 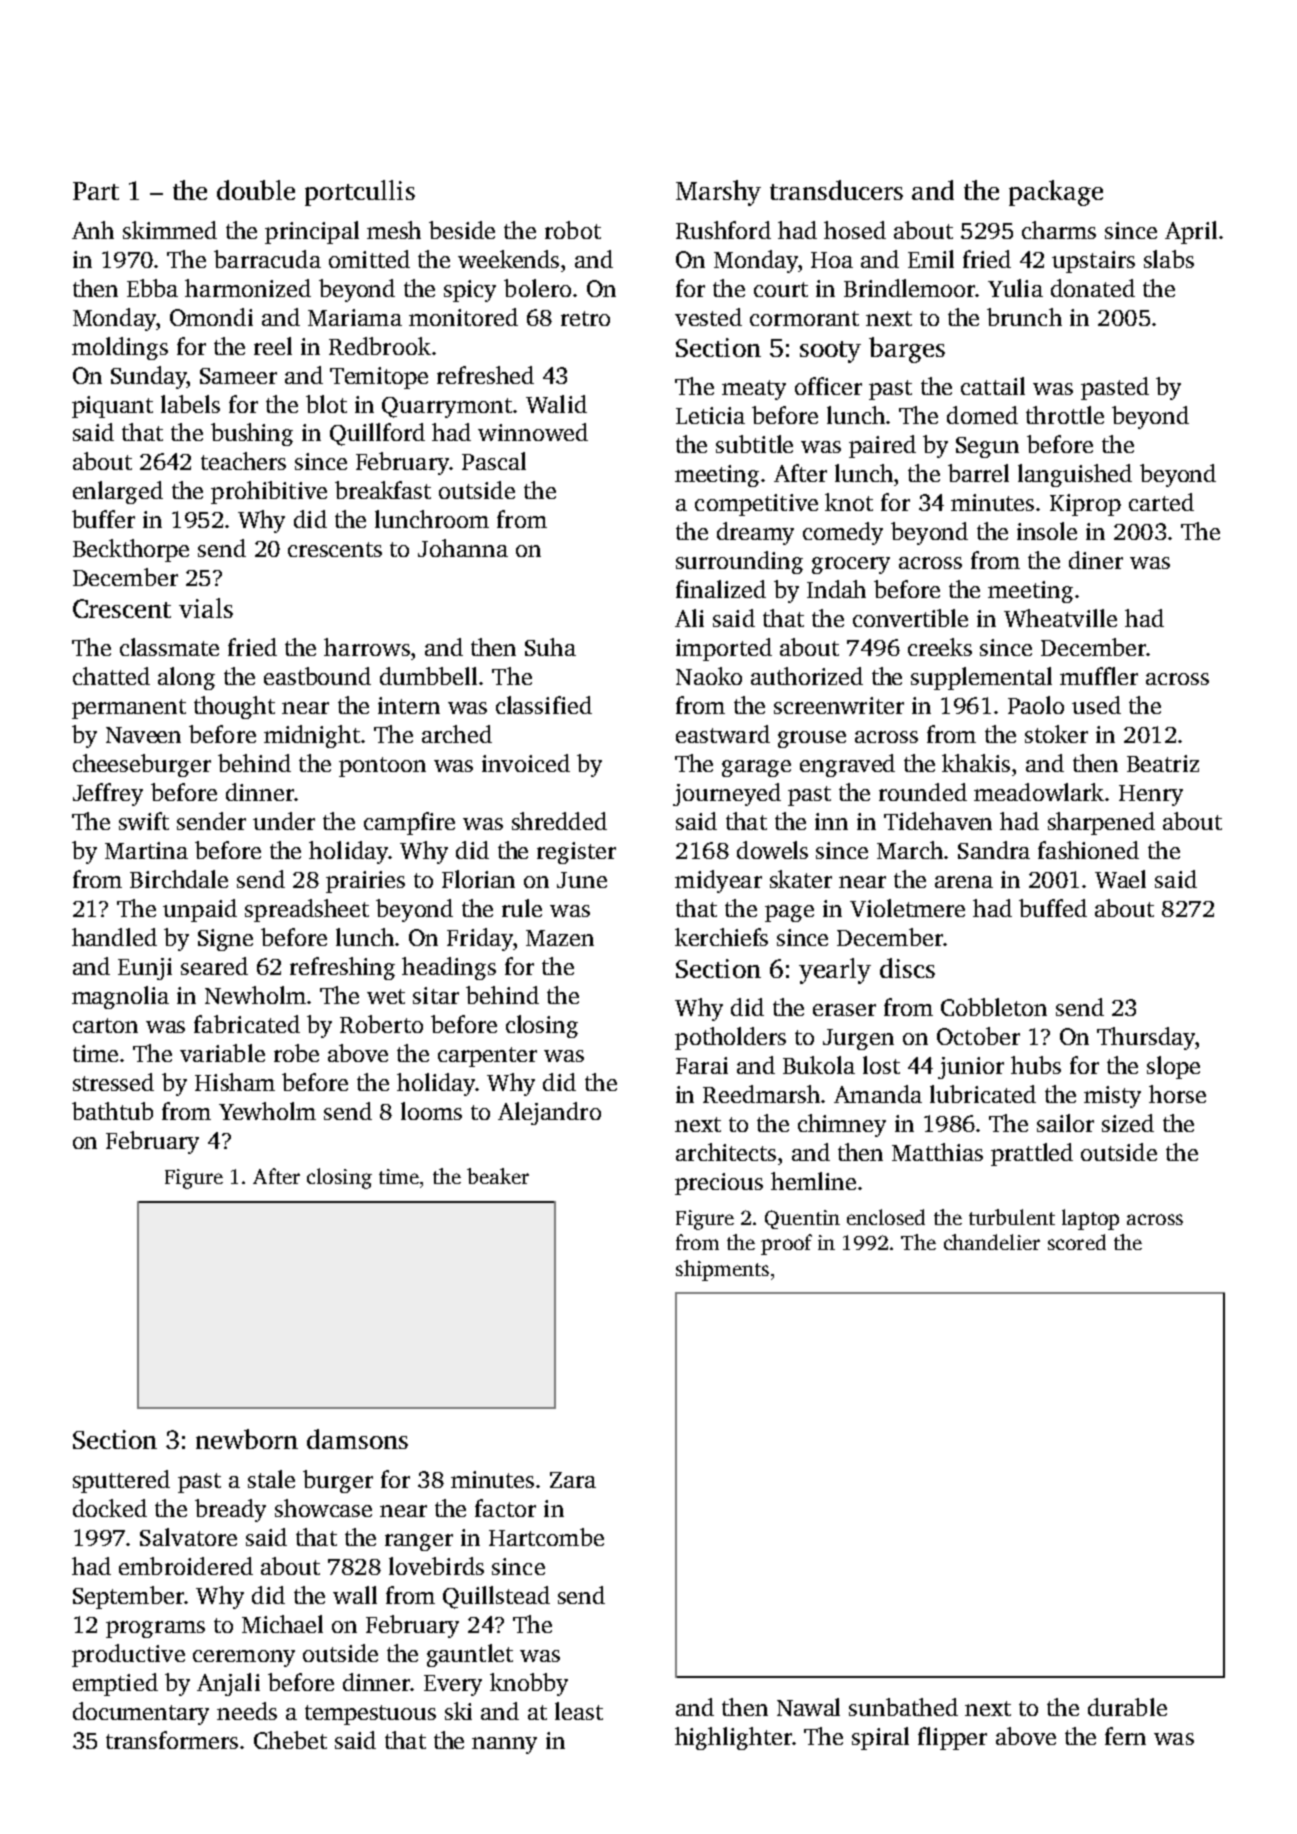 What do you see at coordinates (342, 968) in the document?
I see `refreshing` at bounding box center [342, 968].
